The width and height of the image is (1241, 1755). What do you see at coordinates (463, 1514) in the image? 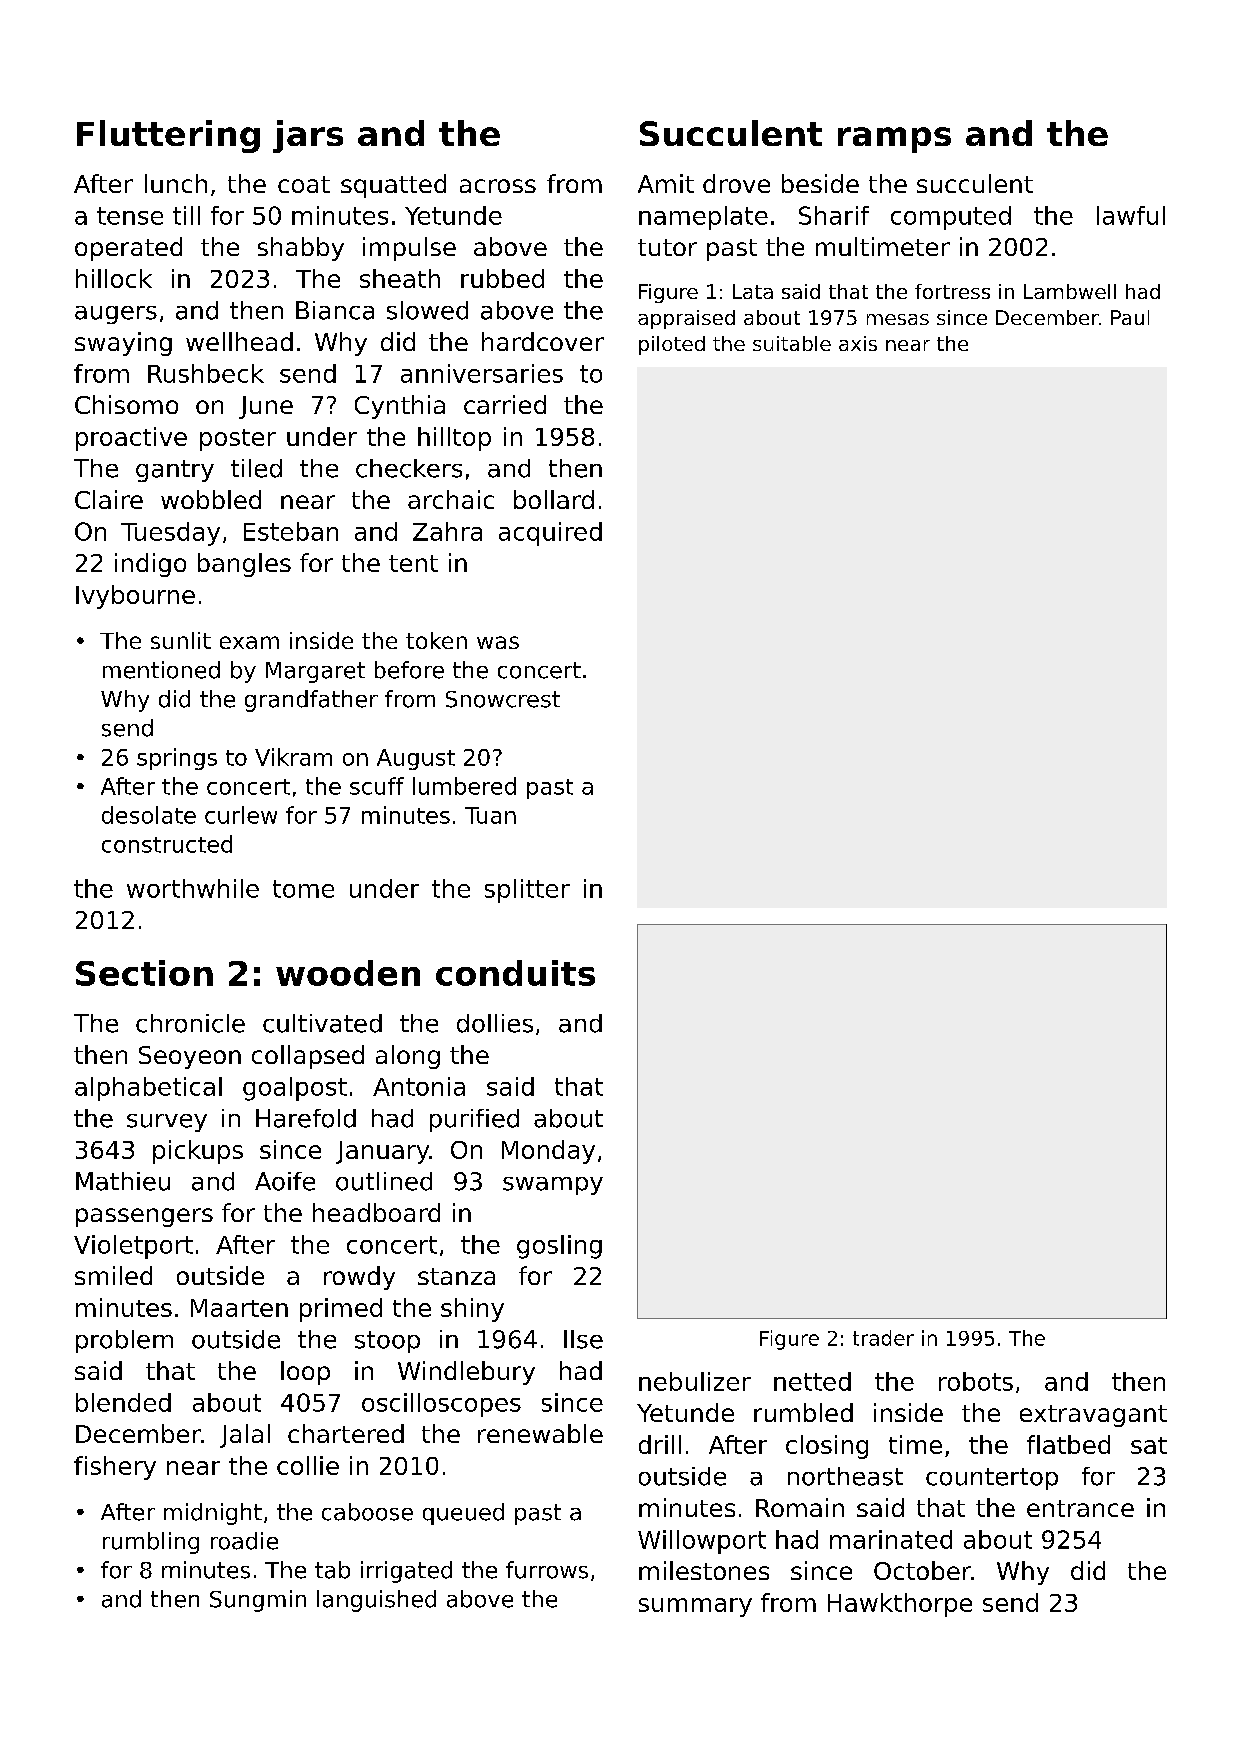
I see `queued` at bounding box center [463, 1514].
